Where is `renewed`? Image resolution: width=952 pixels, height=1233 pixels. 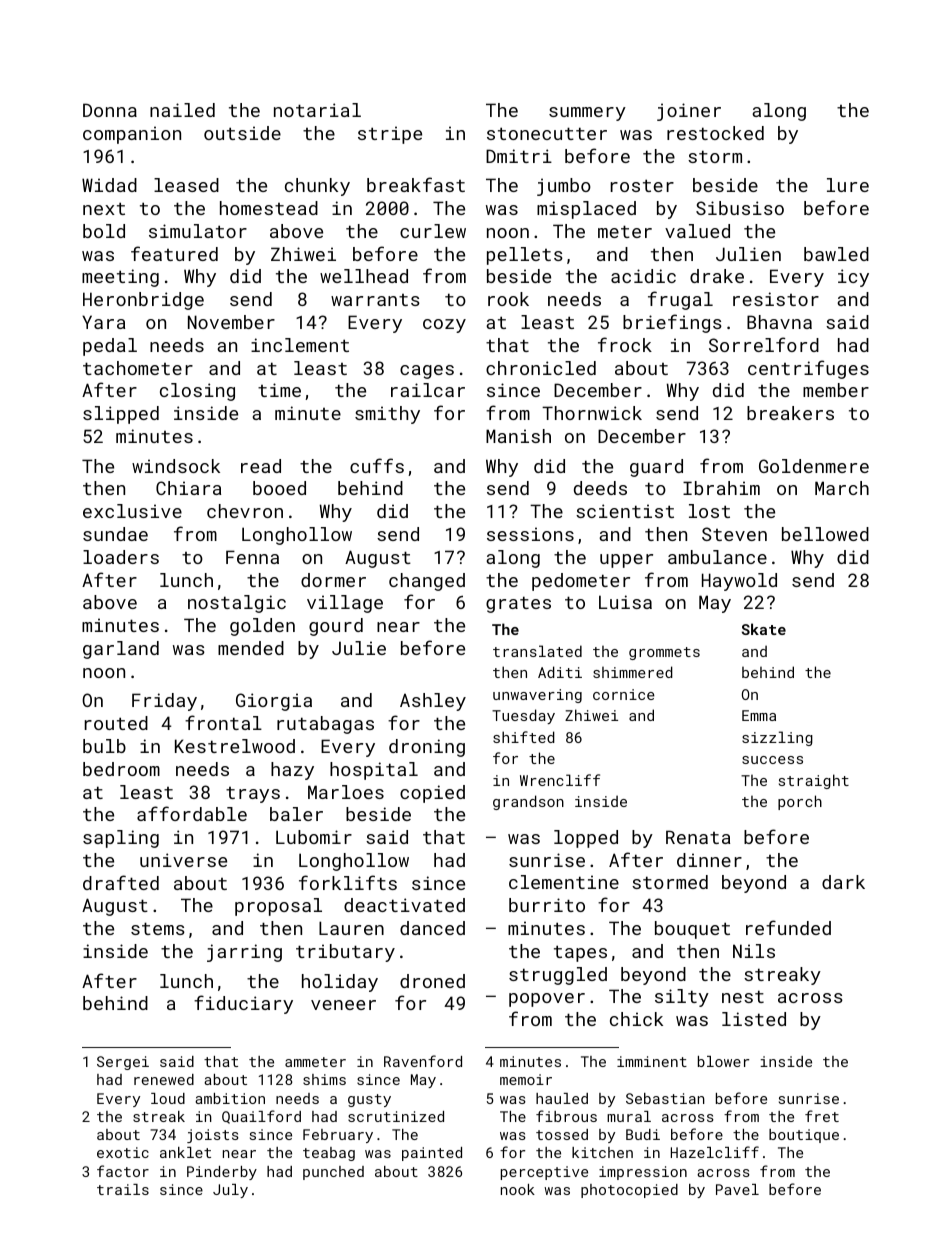 renewed is located at coordinates (164, 1079).
